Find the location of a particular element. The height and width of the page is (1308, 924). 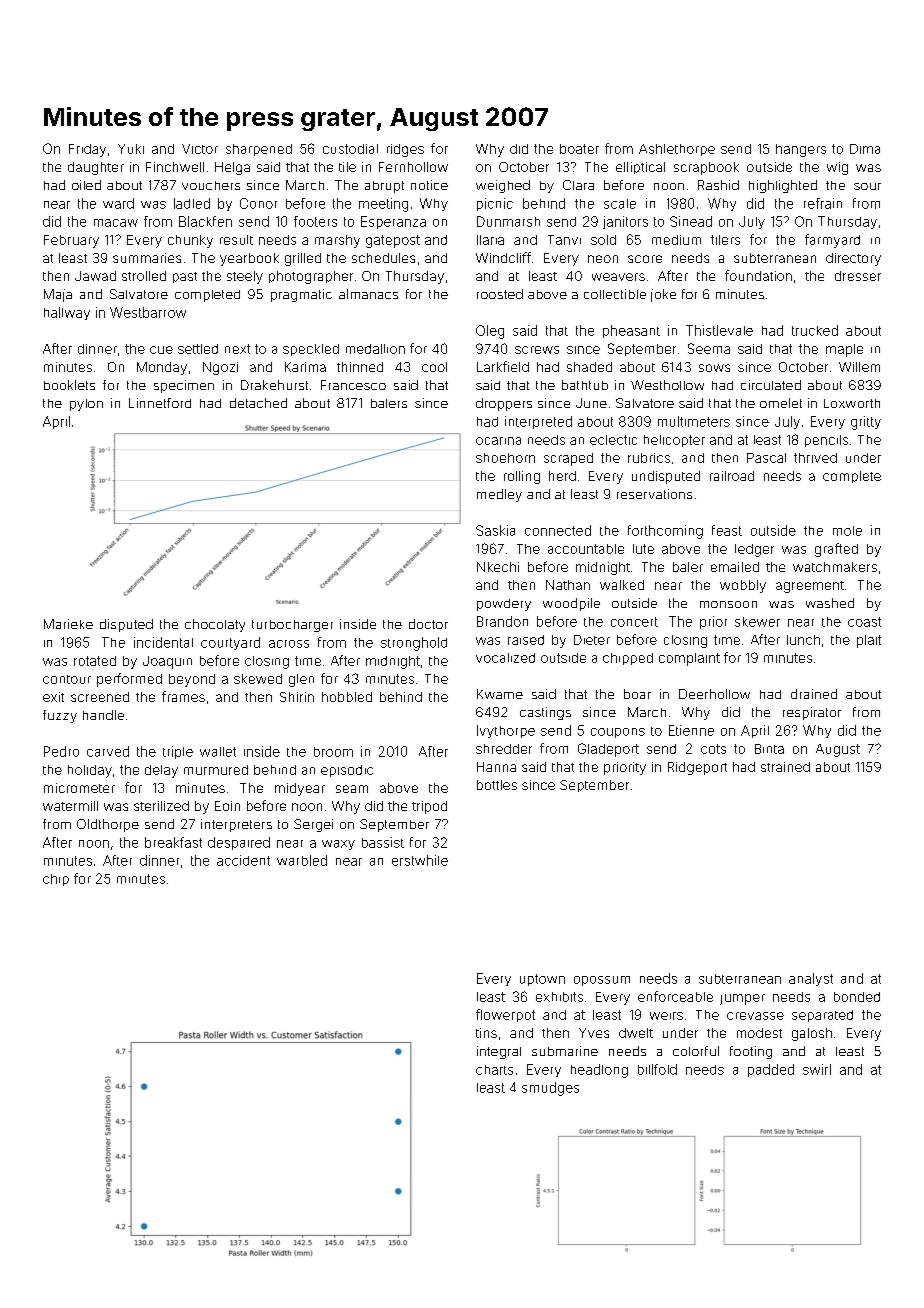

crevasse is located at coordinates (755, 1016).
